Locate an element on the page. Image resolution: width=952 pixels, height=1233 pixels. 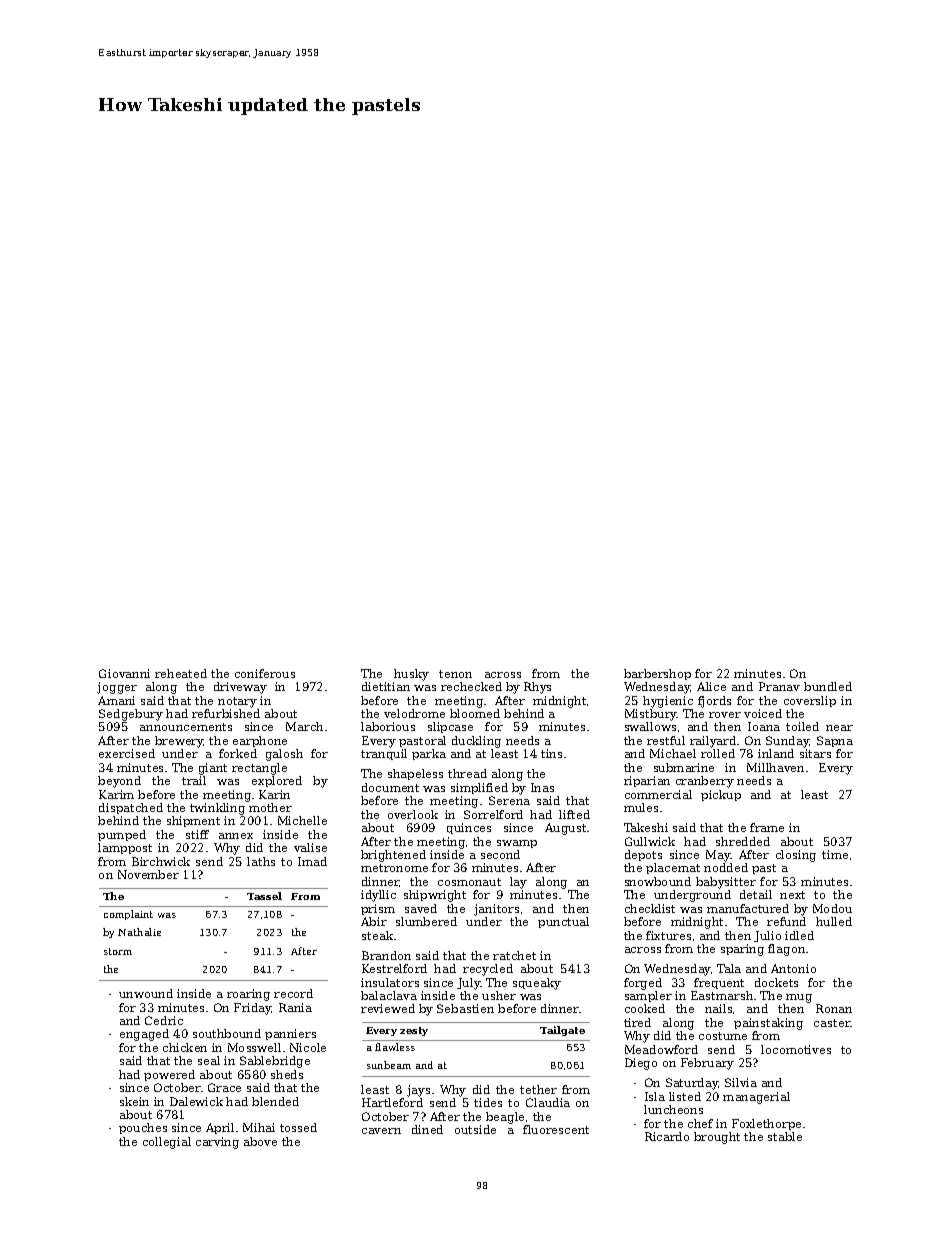
pouches is located at coordinates (143, 1128).
